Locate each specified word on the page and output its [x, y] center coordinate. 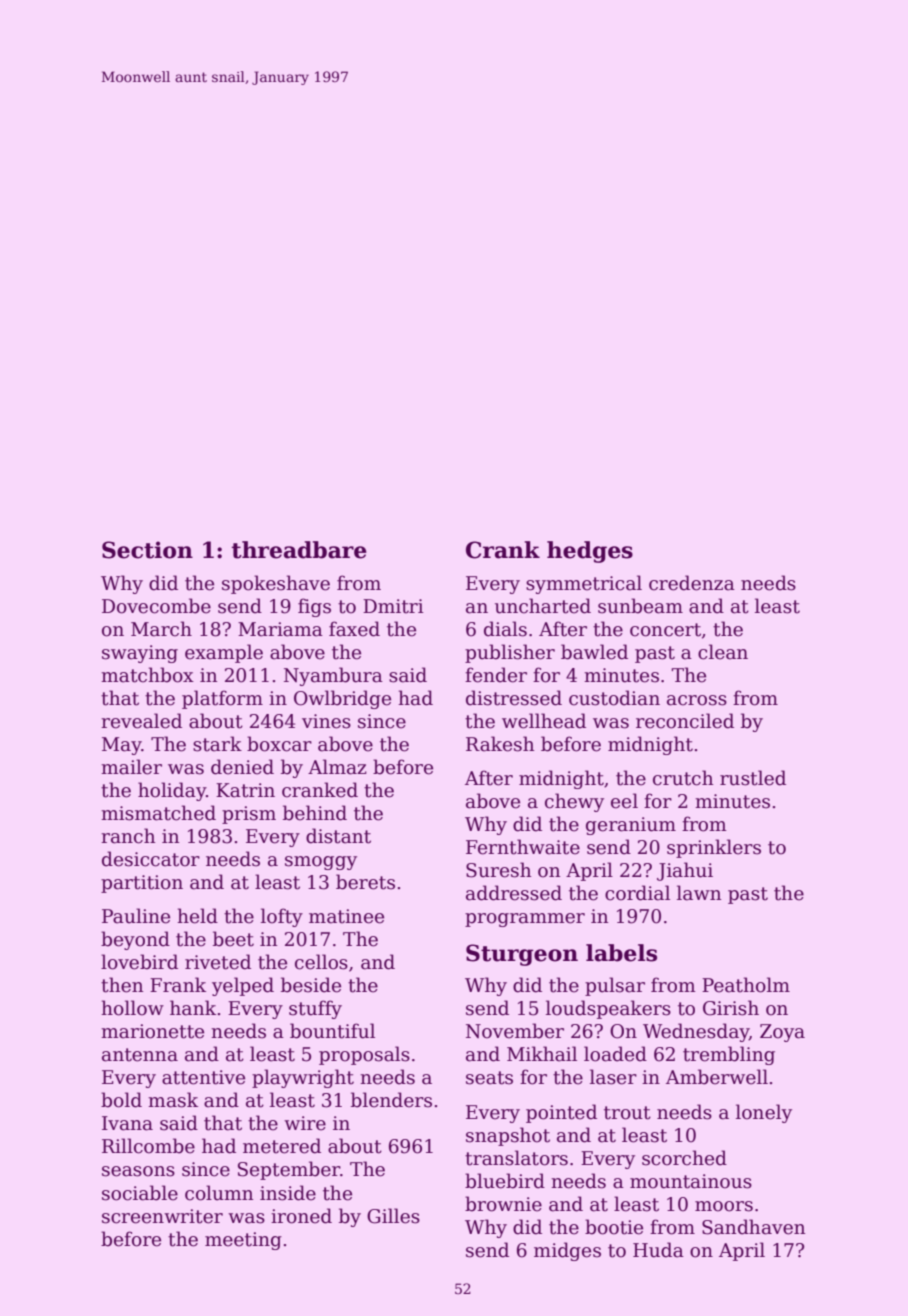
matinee [346, 916]
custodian [614, 698]
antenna [140, 1055]
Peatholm [746, 985]
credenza [692, 583]
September [289, 1170]
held [197, 916]
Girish [731, 1008]
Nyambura [333, 676]
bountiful [332, 1031]
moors [724, 1206]
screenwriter [162, 1216]
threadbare [299, 550]
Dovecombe [156, 606]
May [122, 746]
